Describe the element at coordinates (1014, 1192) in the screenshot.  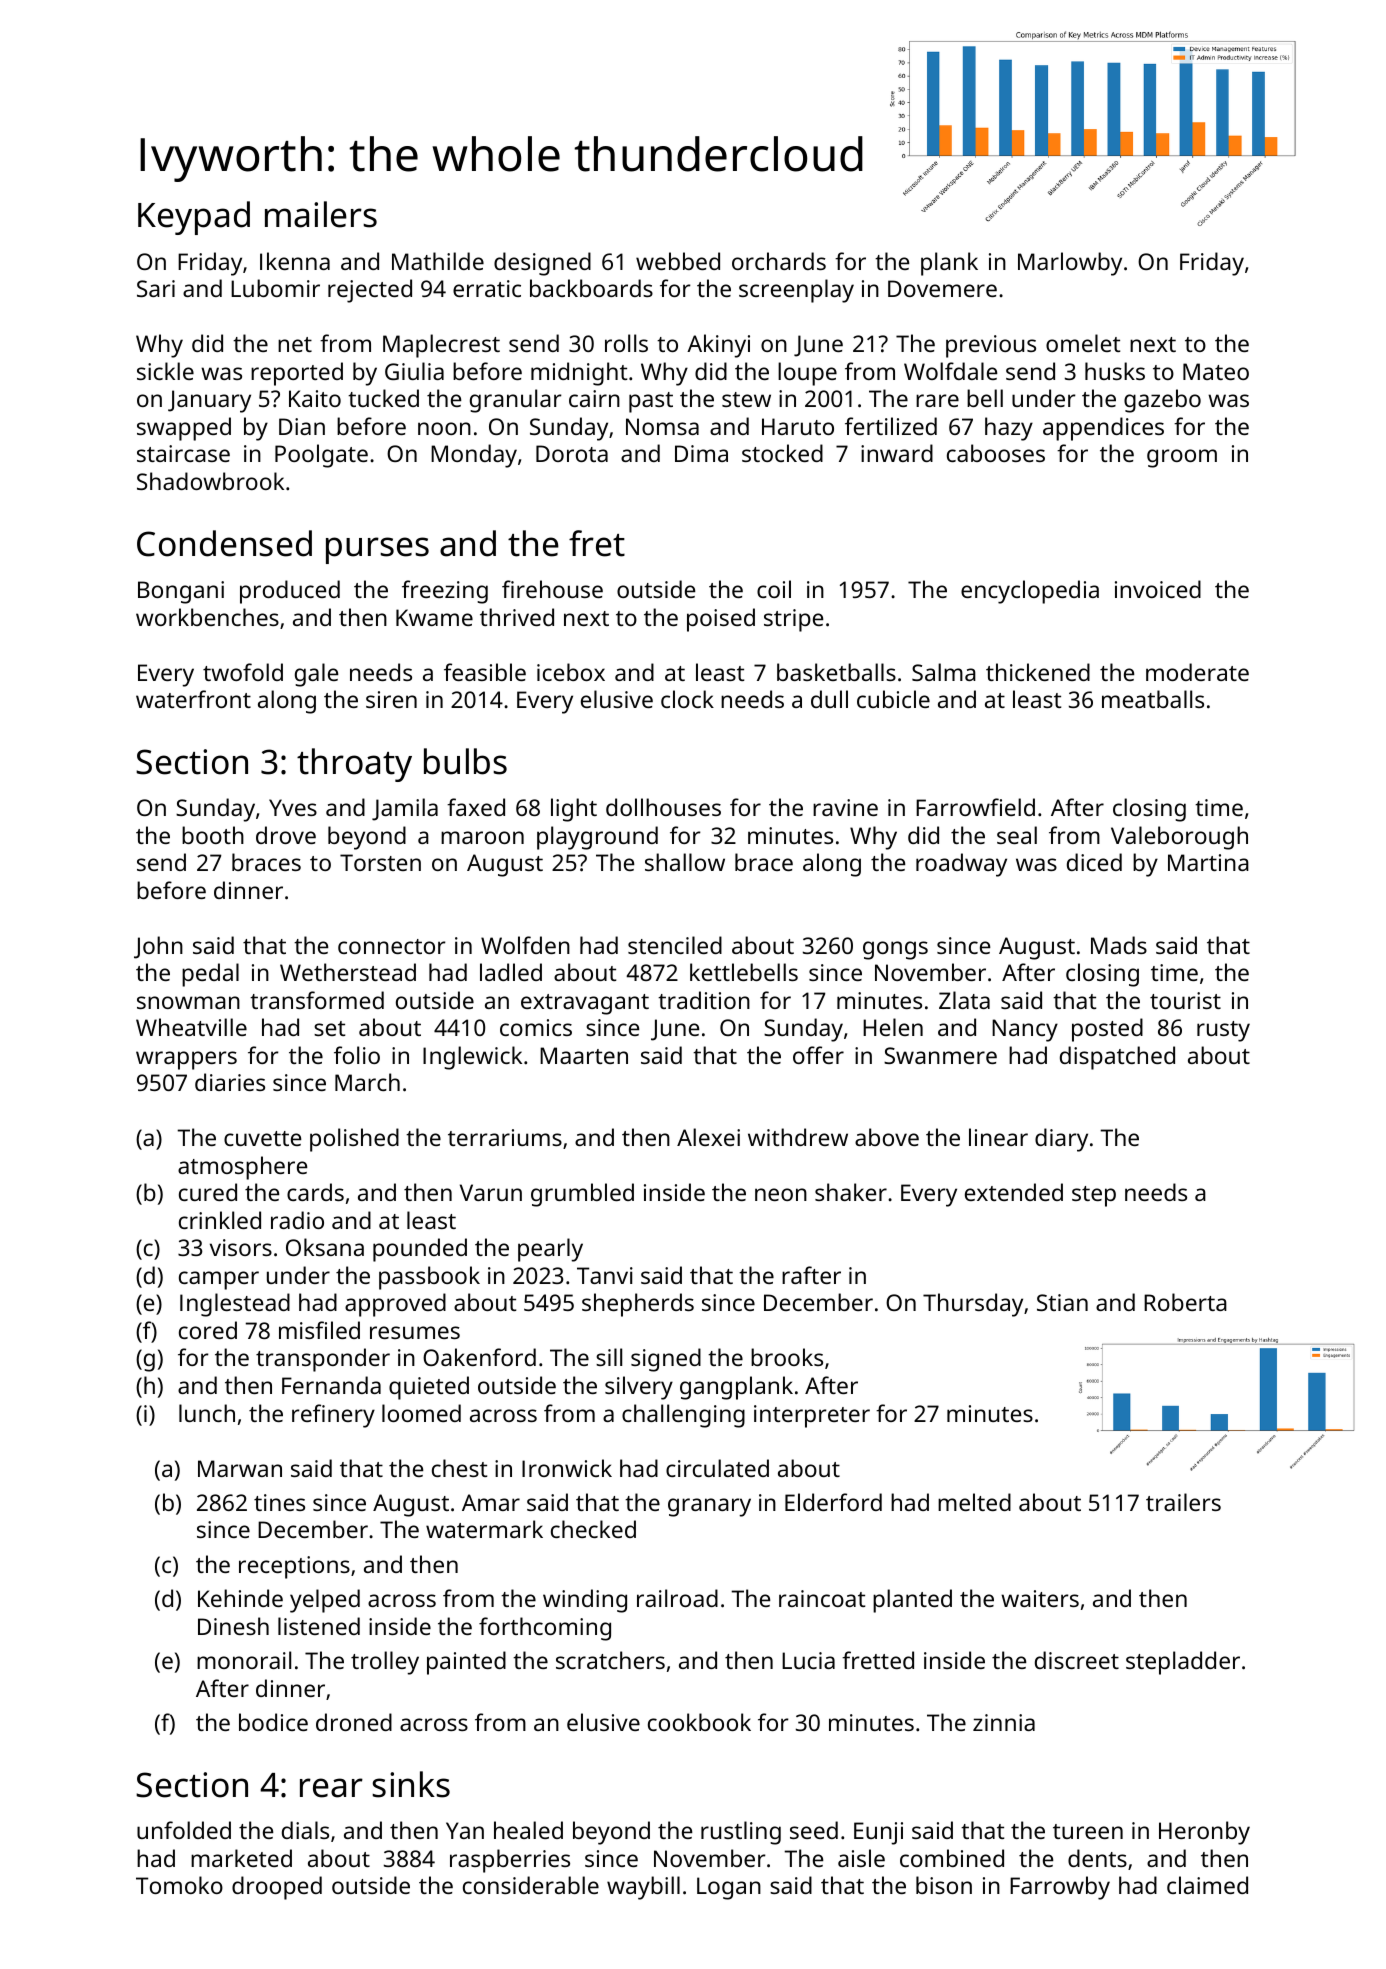
I see `extended` at that location.
